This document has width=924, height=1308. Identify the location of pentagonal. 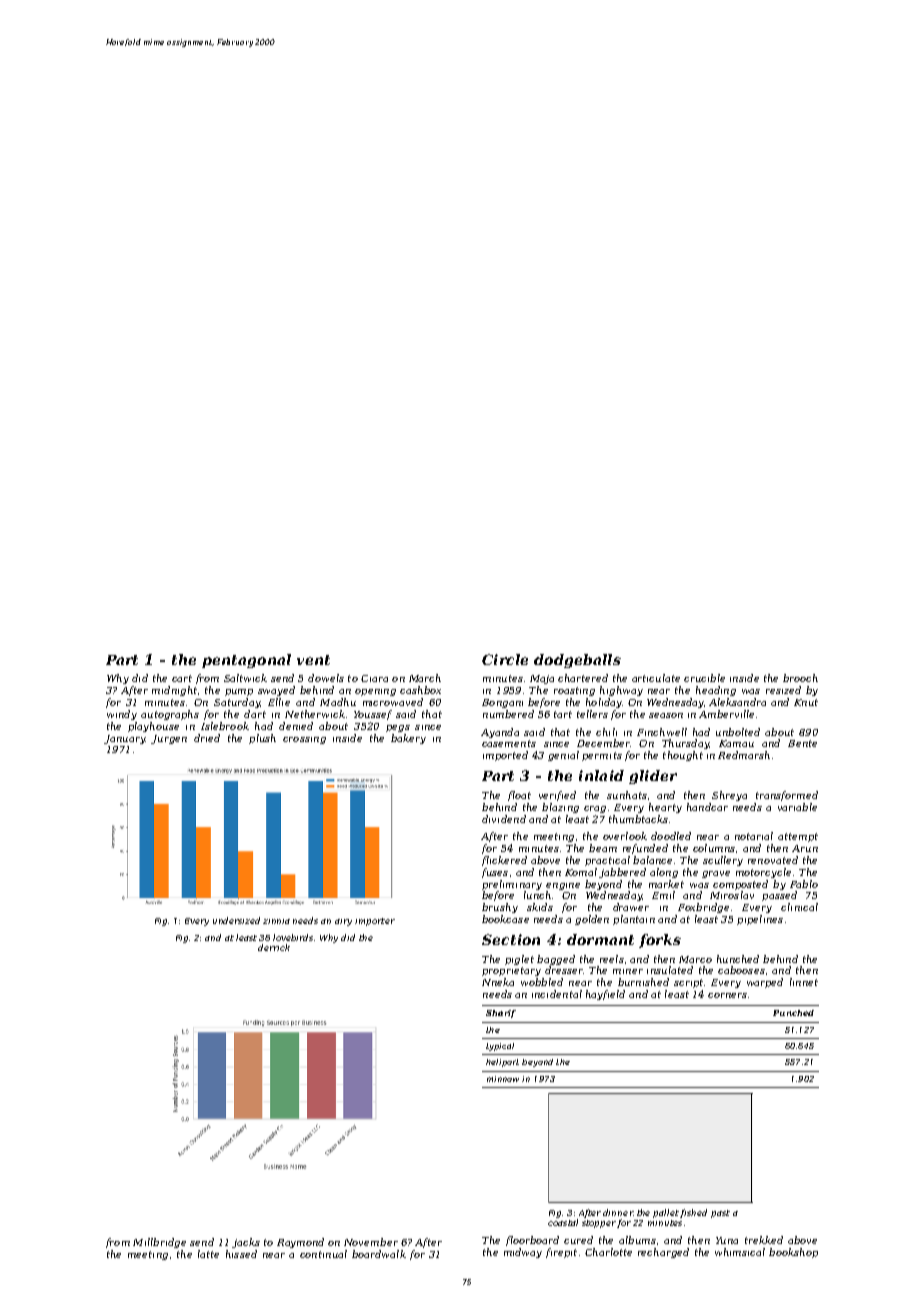
(246, 661).
